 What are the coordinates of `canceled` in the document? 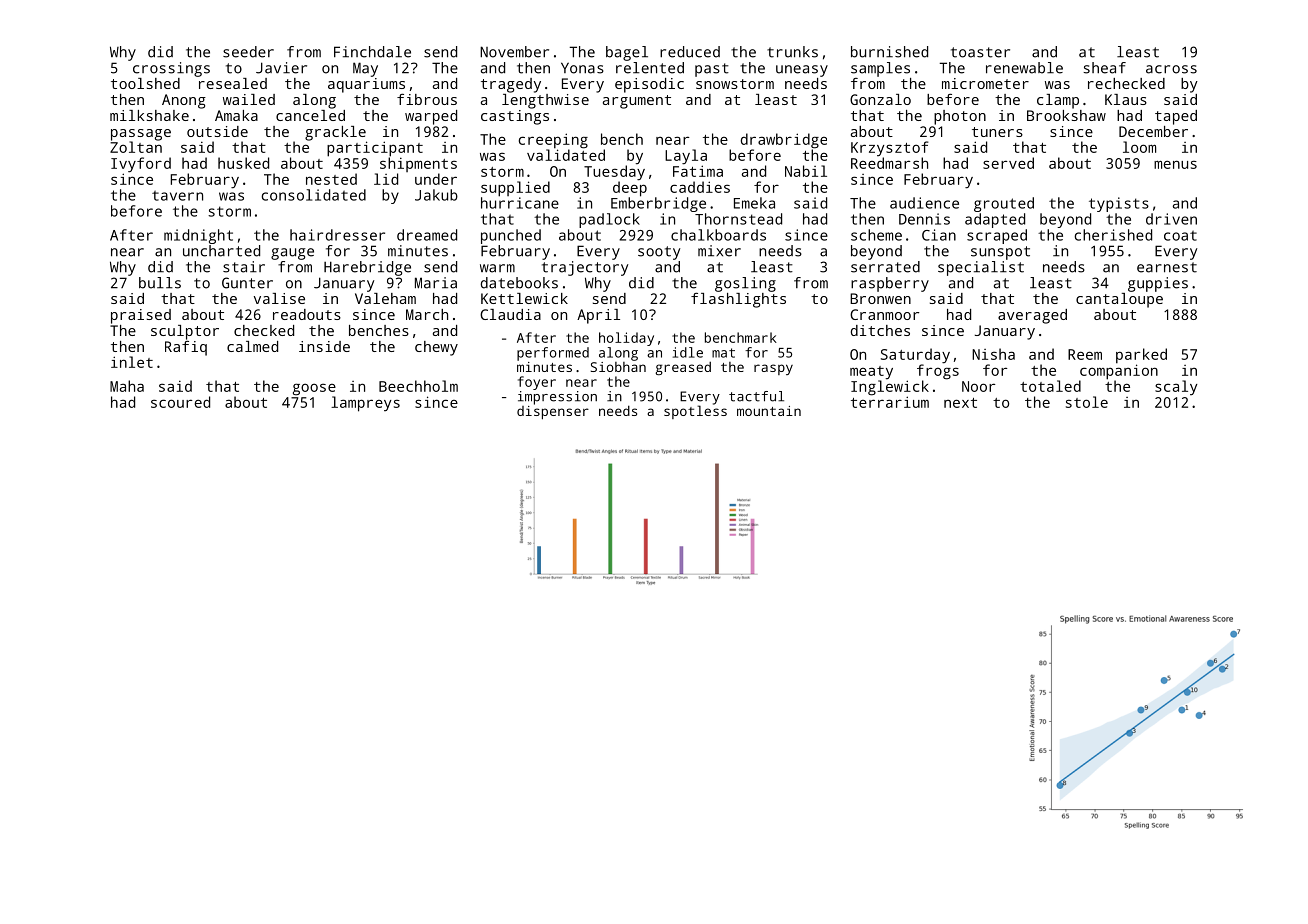 It's located at (310, 115).
